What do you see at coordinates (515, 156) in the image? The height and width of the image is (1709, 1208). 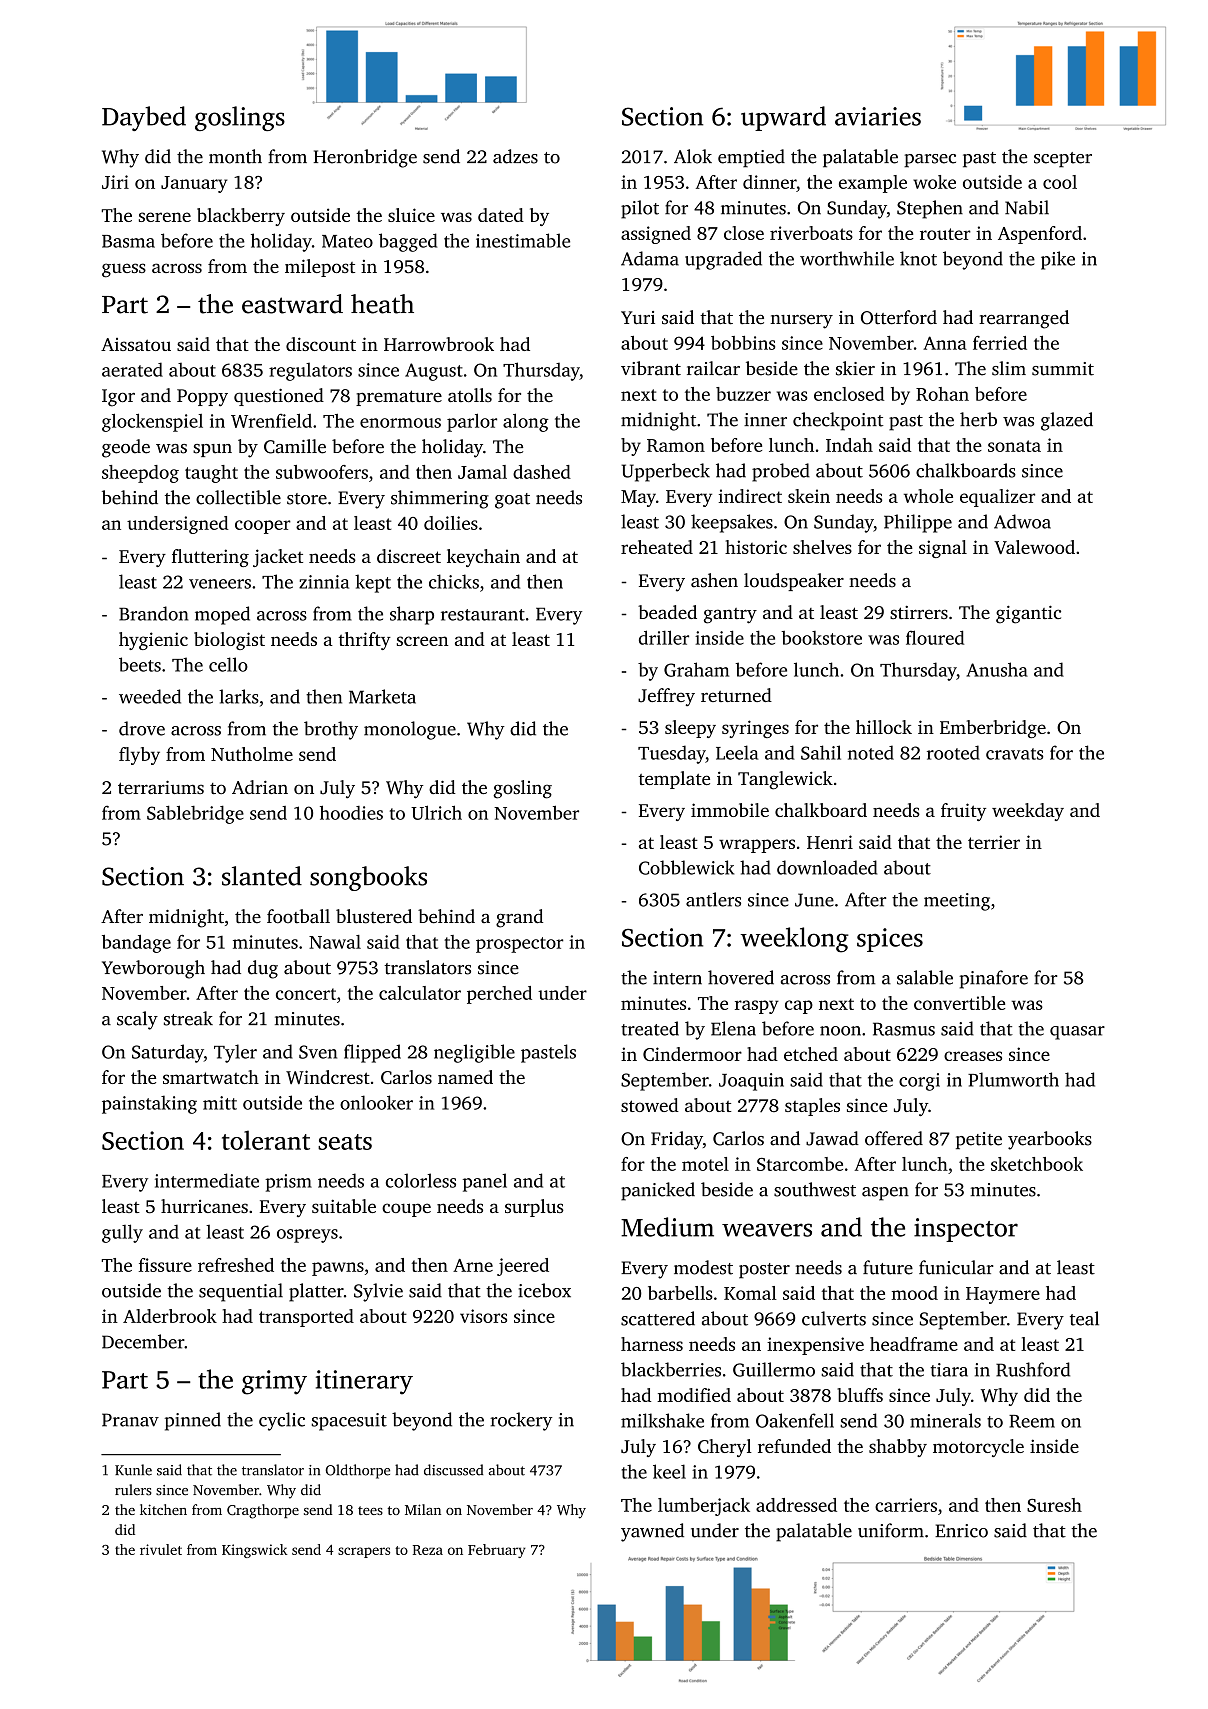 I see `adzes` at bounding box center [515, 156].
